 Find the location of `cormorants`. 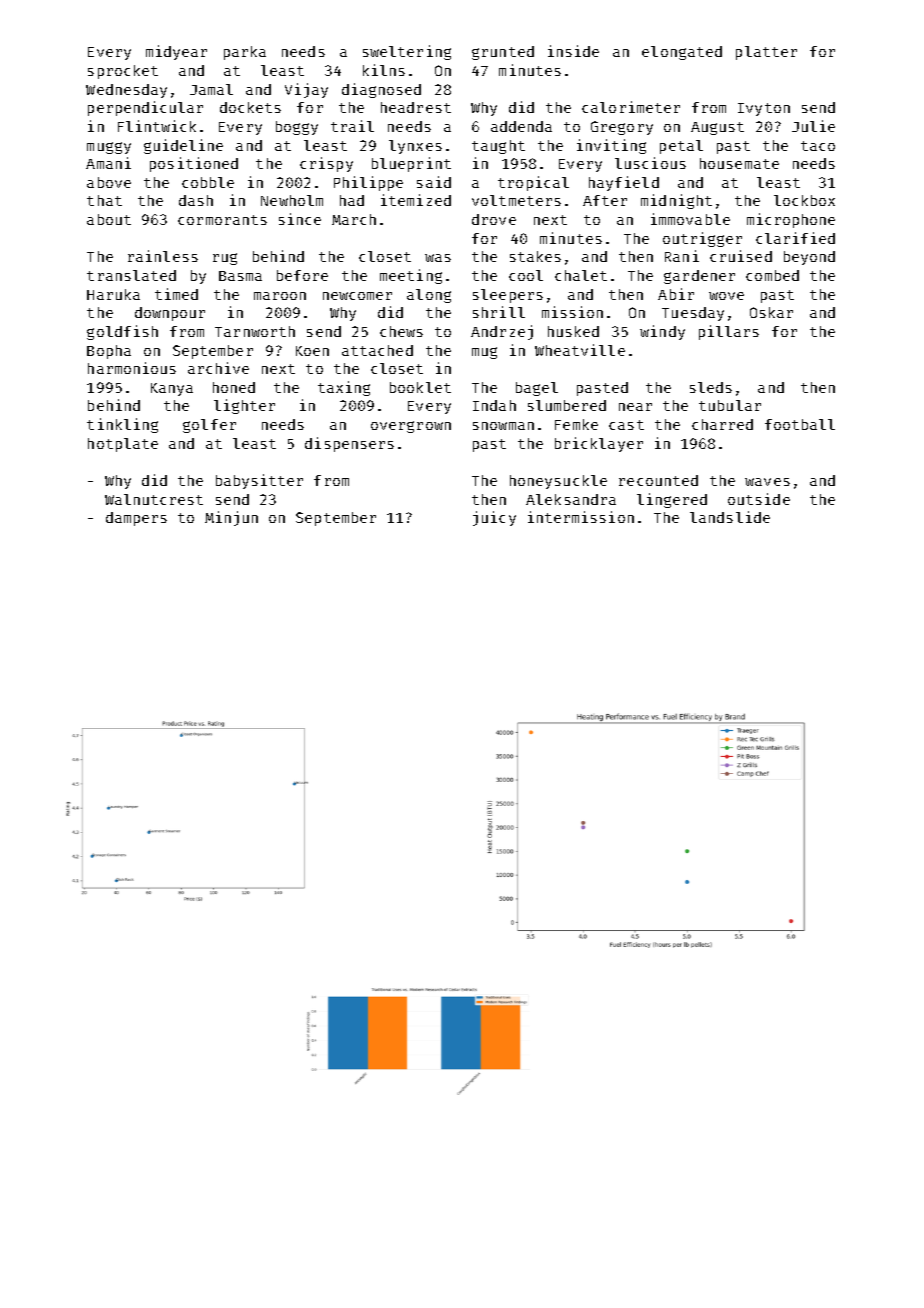

cormorants is located at coordinates (222, 220).
